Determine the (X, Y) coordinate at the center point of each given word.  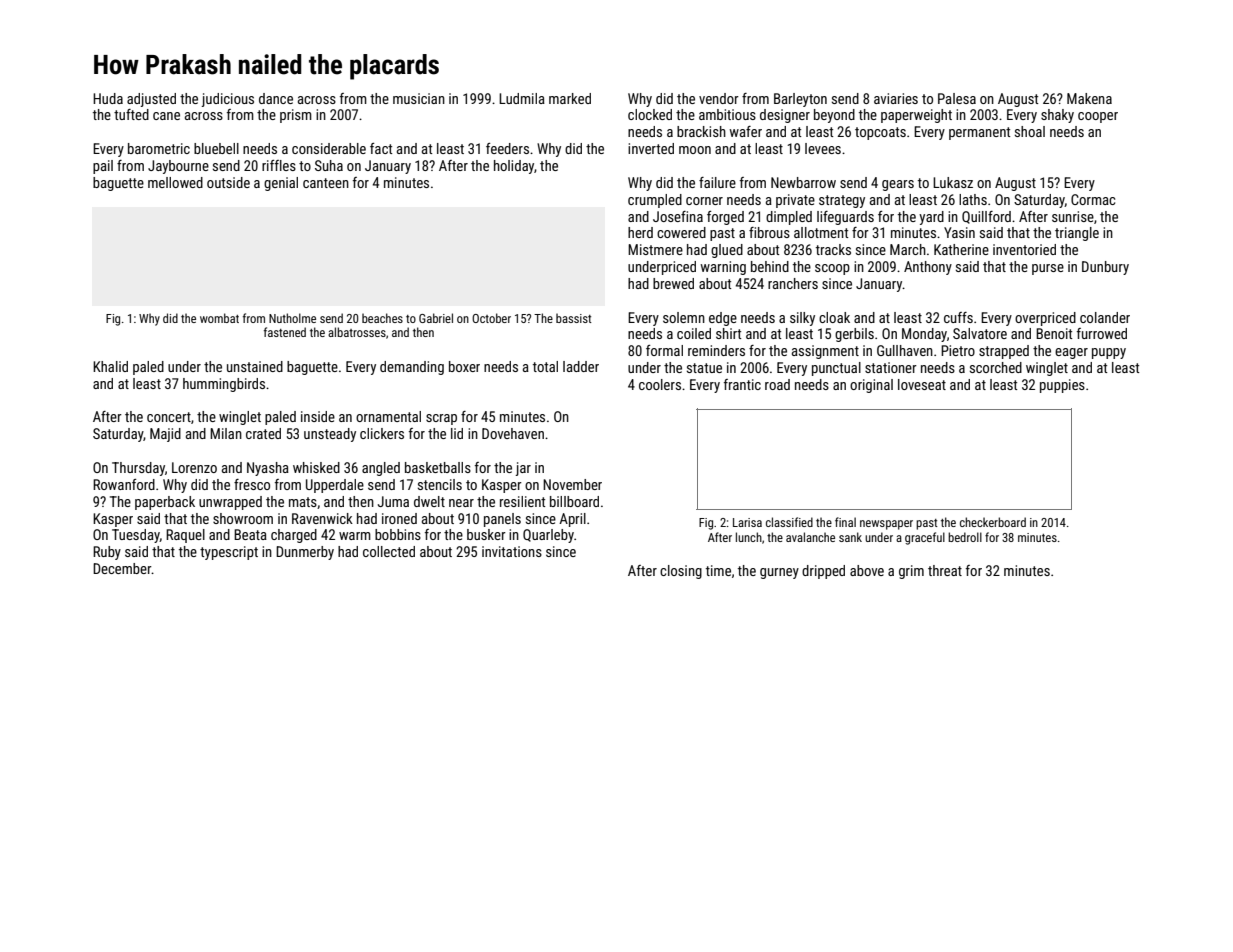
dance (276, 98)
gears (898, 185)
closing (681, 572)
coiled (694, 333)
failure (717, 182)
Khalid (110, 366)
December (122, 568)
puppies (1062, 386)
